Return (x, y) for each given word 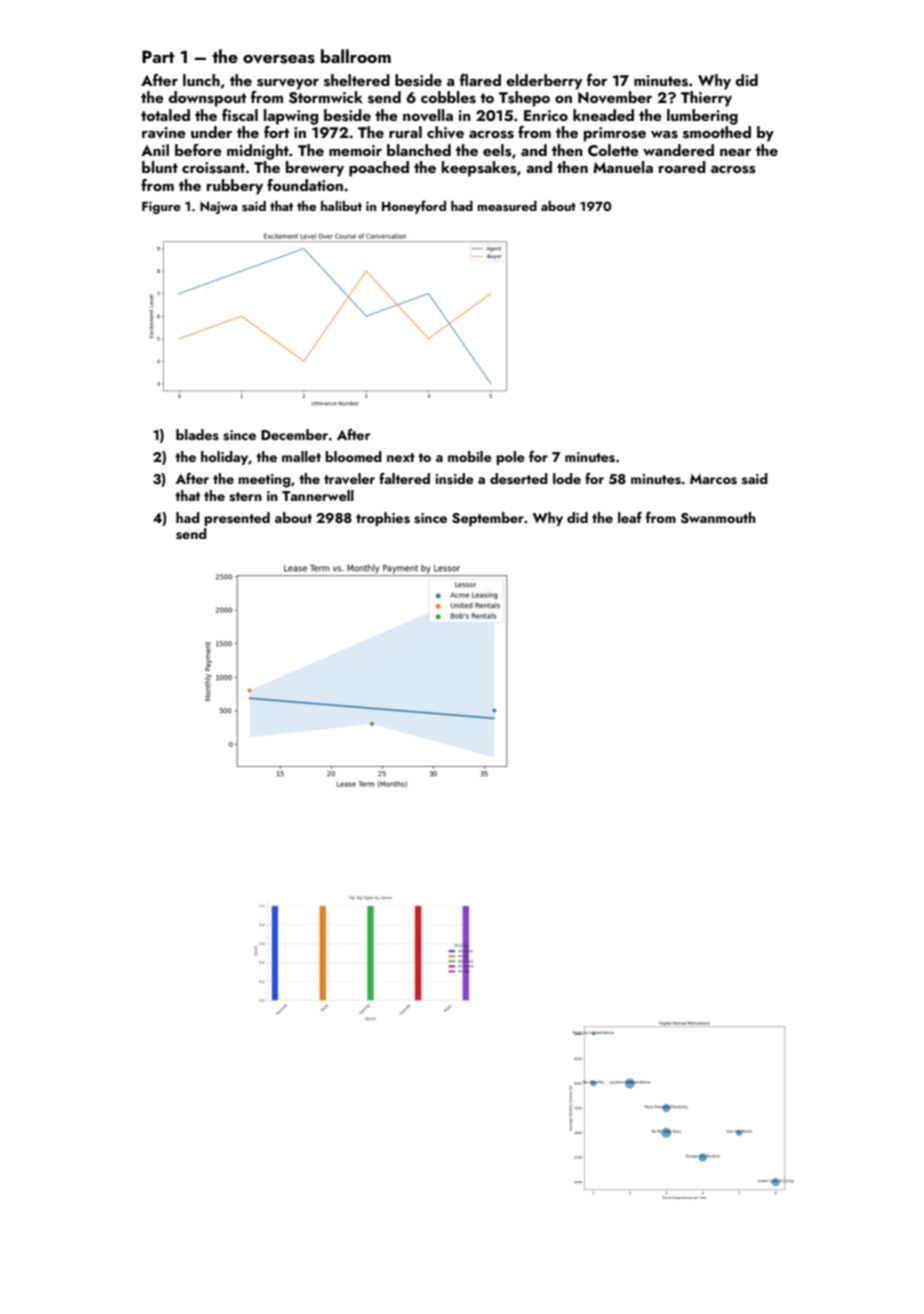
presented (237, 519)
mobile (470, 456)
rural (405, 132)
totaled (165, 115)
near (735, 152)
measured (507, 205)
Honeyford (414, 207)
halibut (341, 205)
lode (567, 478)
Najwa (218, 207)
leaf (630, 517)
